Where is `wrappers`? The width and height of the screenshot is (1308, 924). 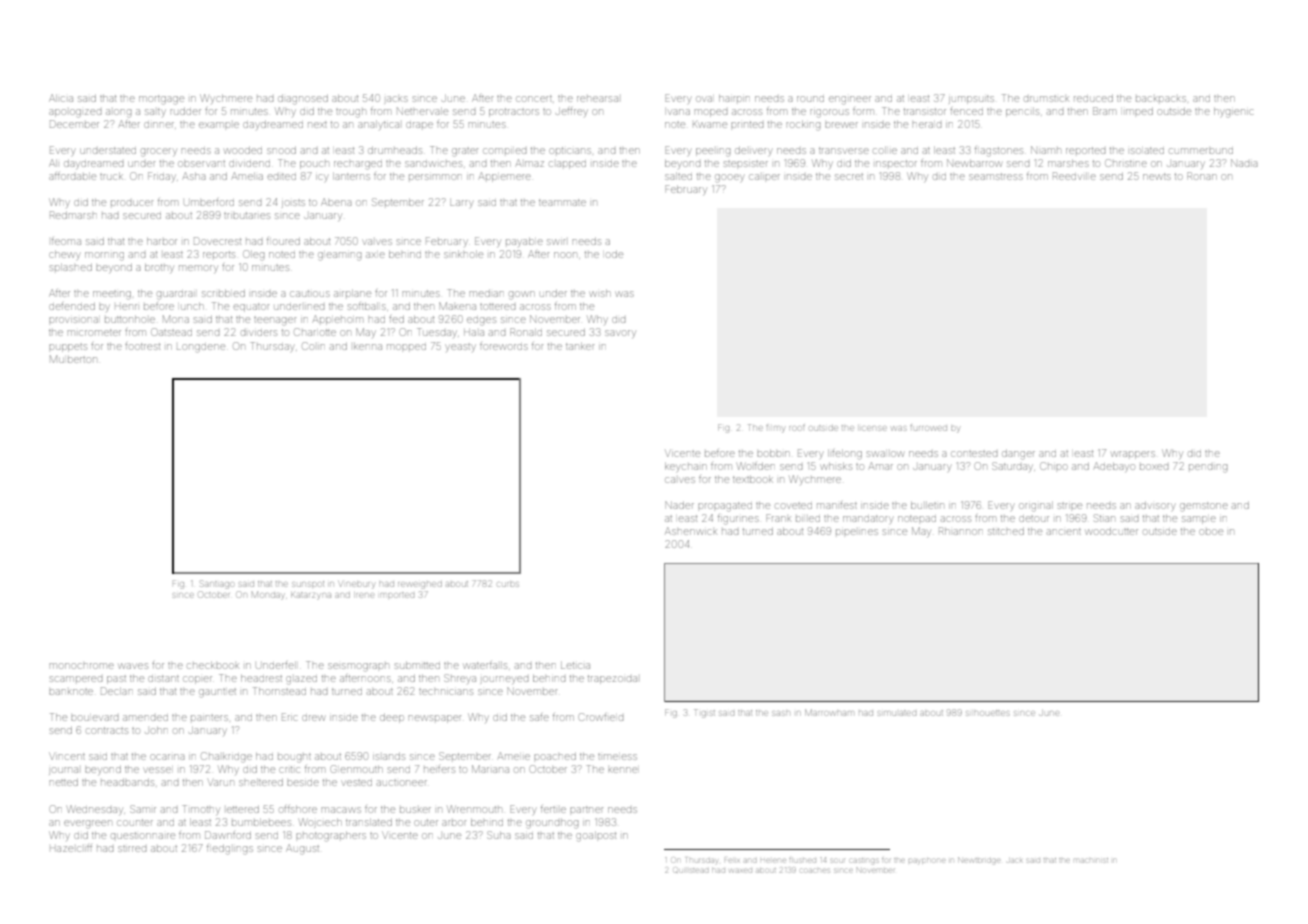
wrappers is located at coordinates (1133, 455).
